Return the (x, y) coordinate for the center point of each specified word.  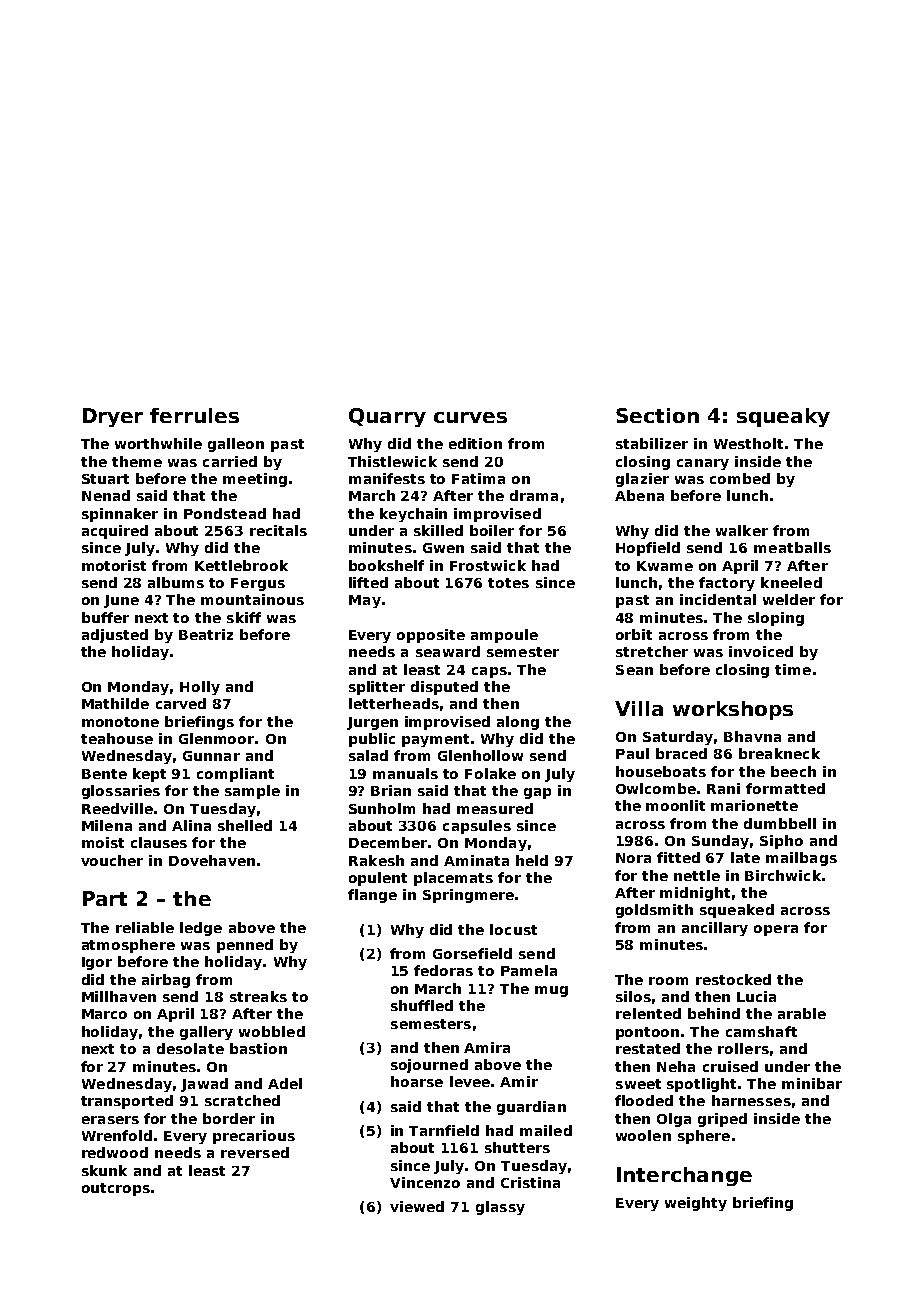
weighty (696, 1204)
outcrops (116, 1189)
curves (470, 417)
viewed (417, 1206)
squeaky (783, 417)
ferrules (194, 415)
